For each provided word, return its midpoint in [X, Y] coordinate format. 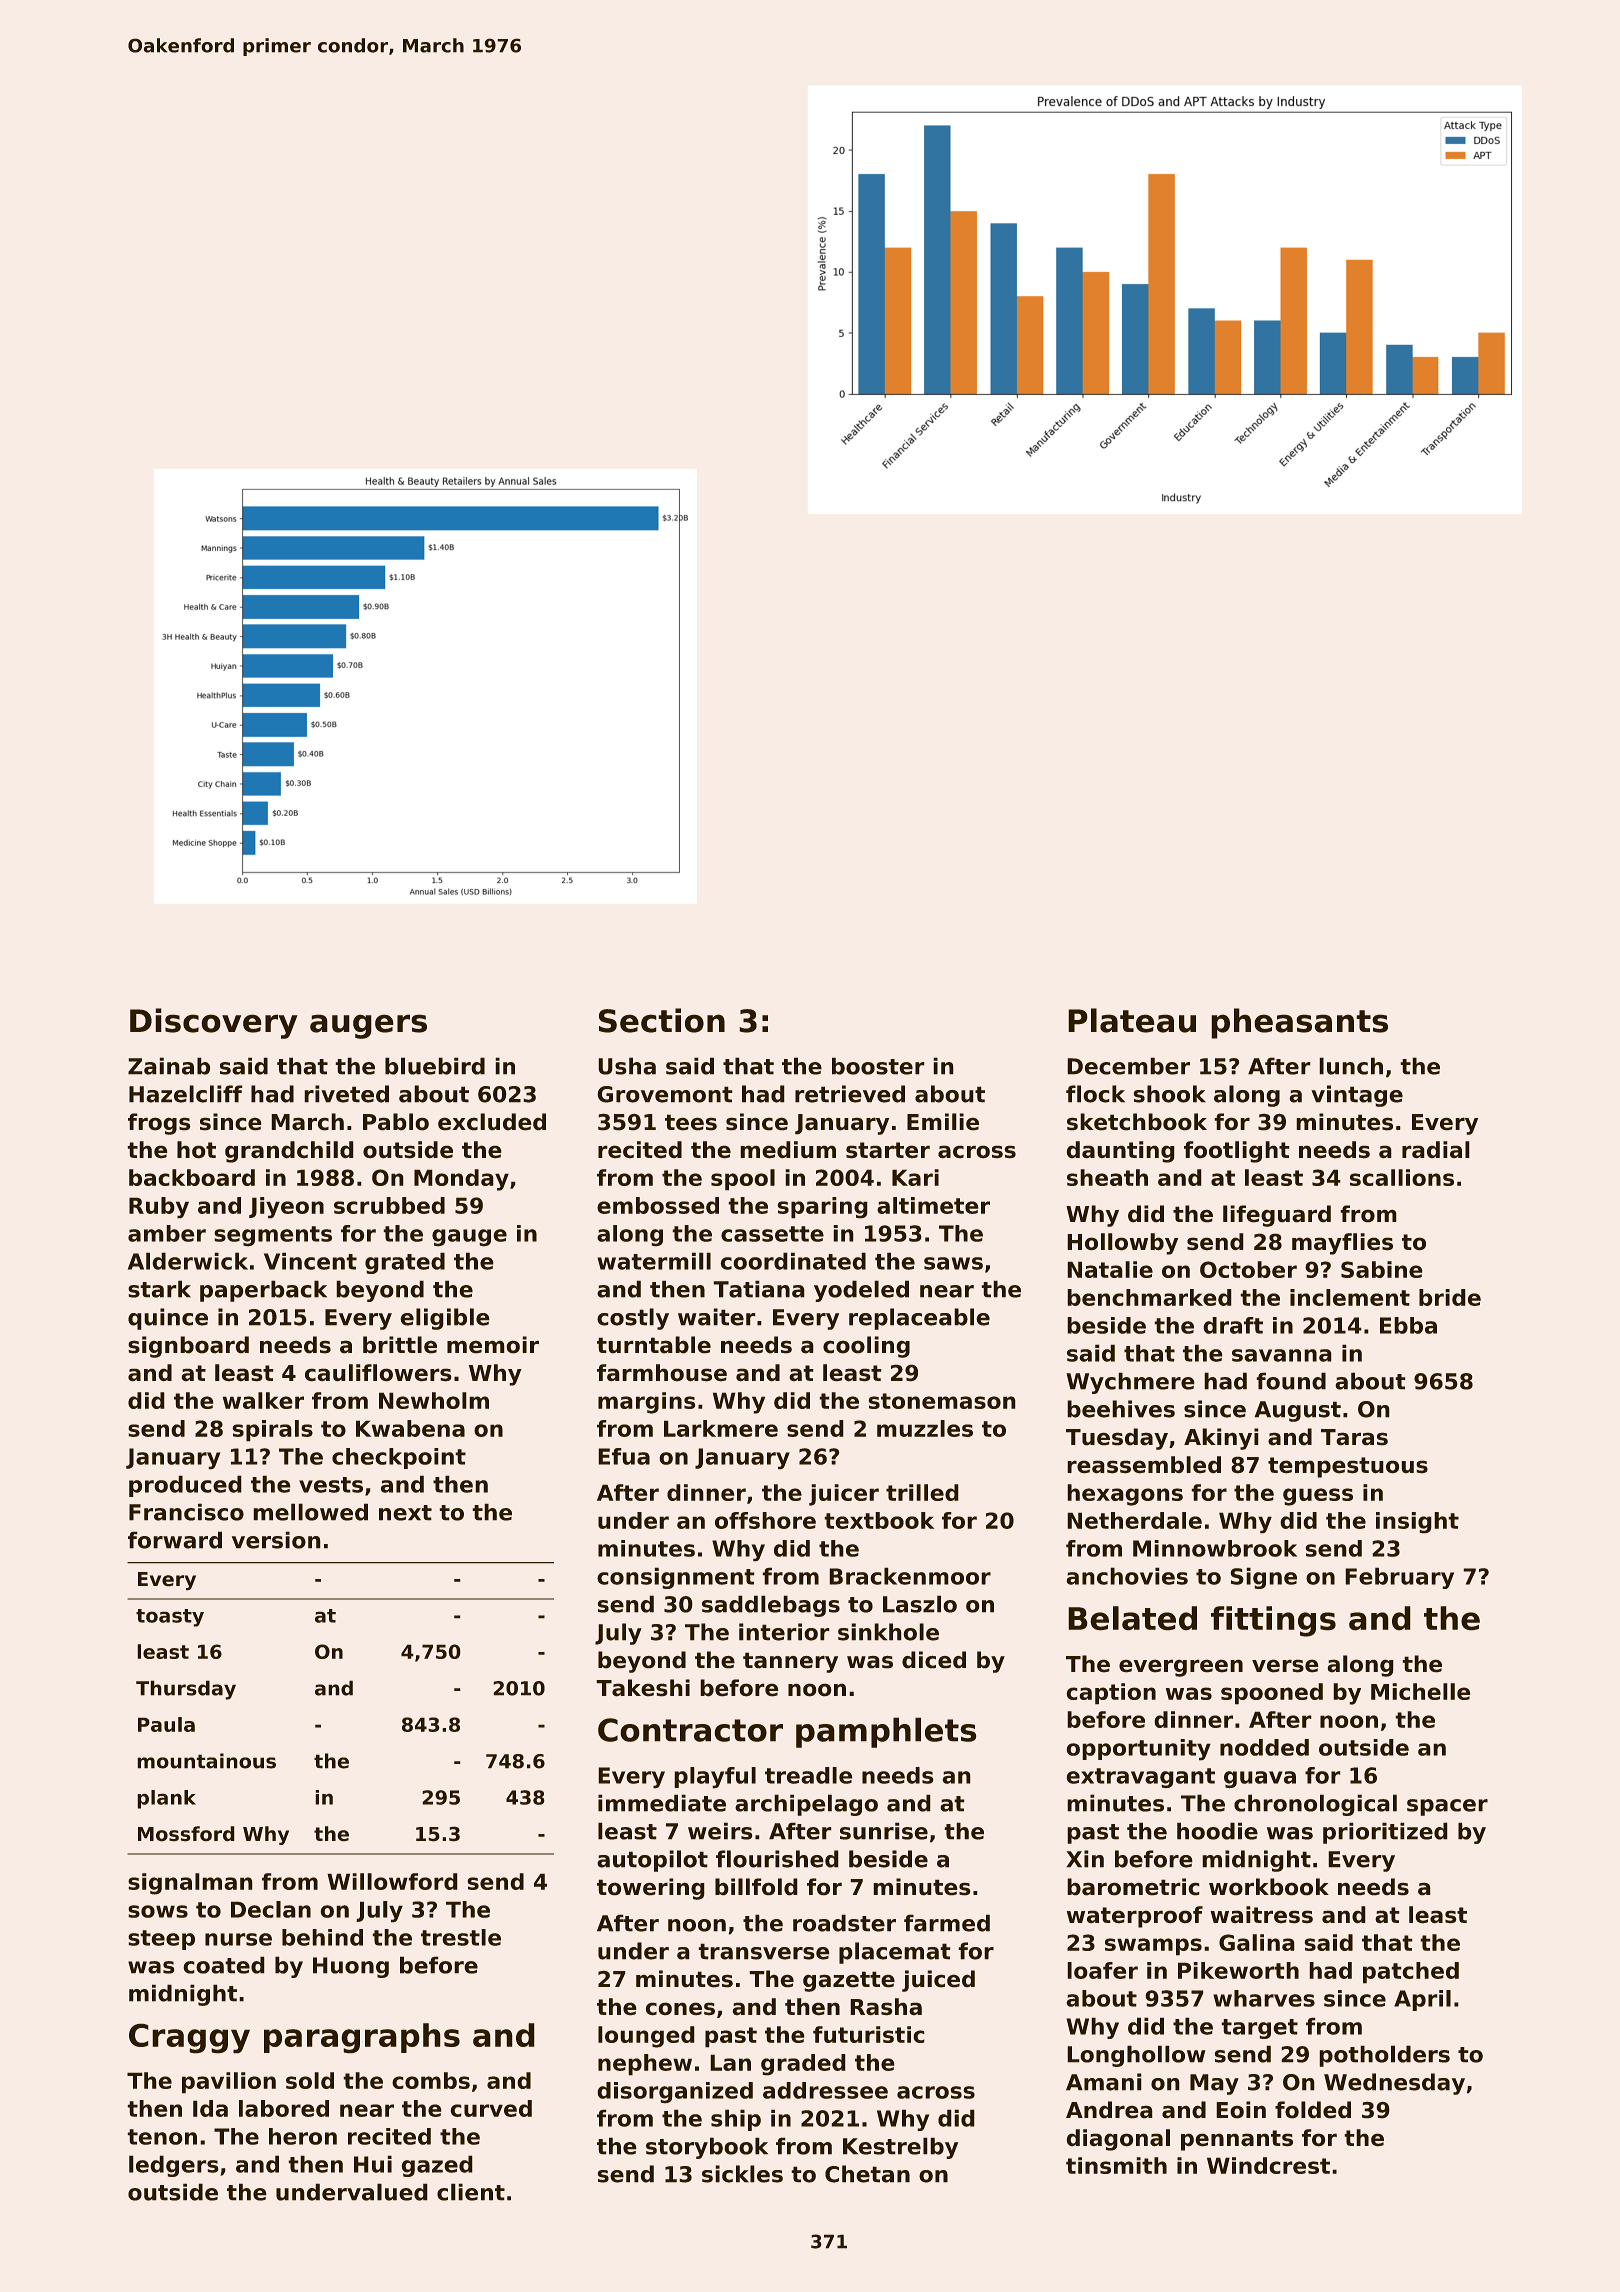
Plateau [1132, 1020]
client [471, 2192]
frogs [159, 1124]
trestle [461, 1937]
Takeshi [643, 1688]
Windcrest [1268, 2165]
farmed [947, 1923]
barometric [1133, 1887]
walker [263, 1400]
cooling [866, 1347]
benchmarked [1149, 1297]
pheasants [1299, 1023]
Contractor [690, 1730]
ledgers [174, 2166]
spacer [1447, 1807]
